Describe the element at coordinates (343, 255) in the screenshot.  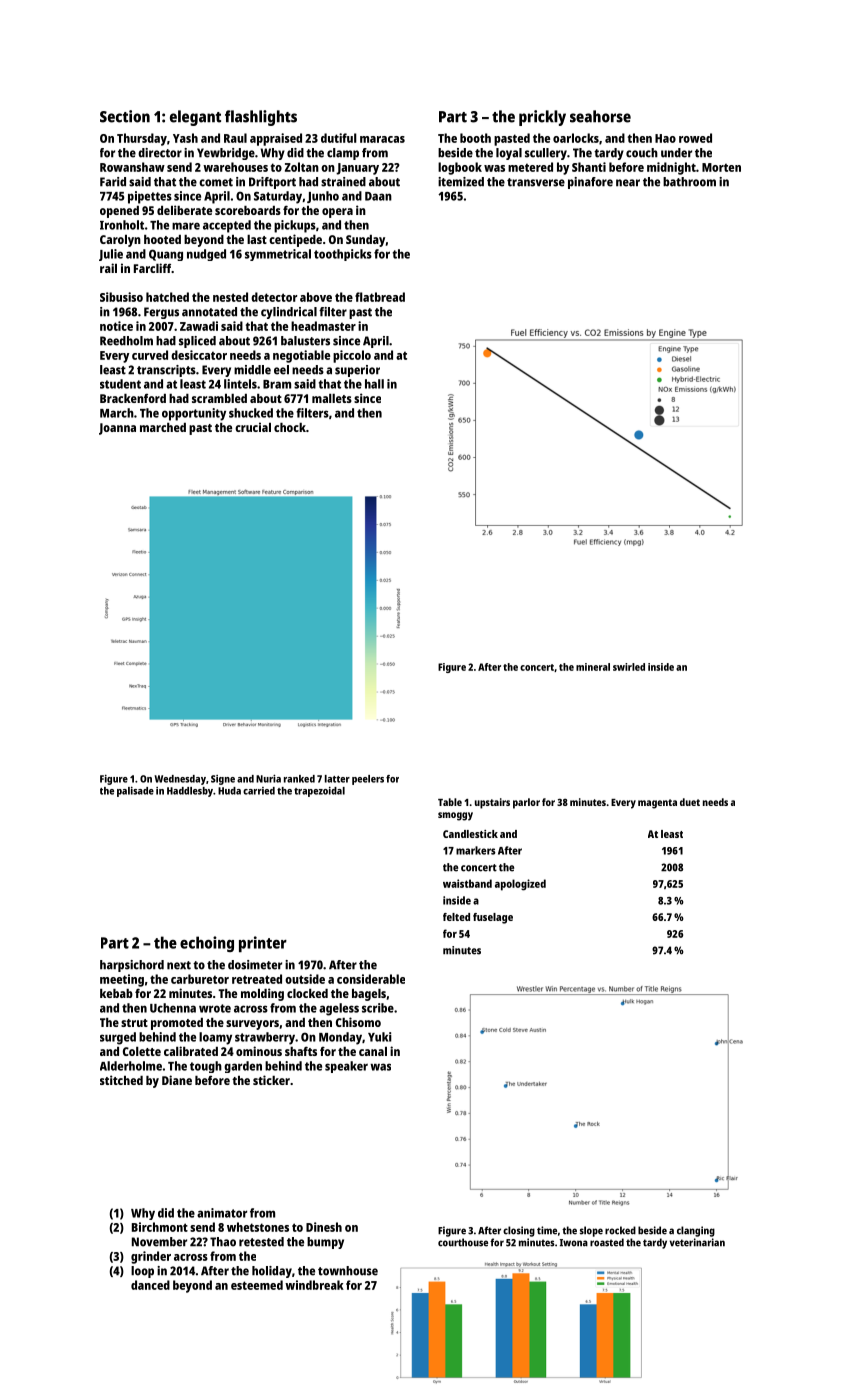
I see `toothpicks` at that location.
